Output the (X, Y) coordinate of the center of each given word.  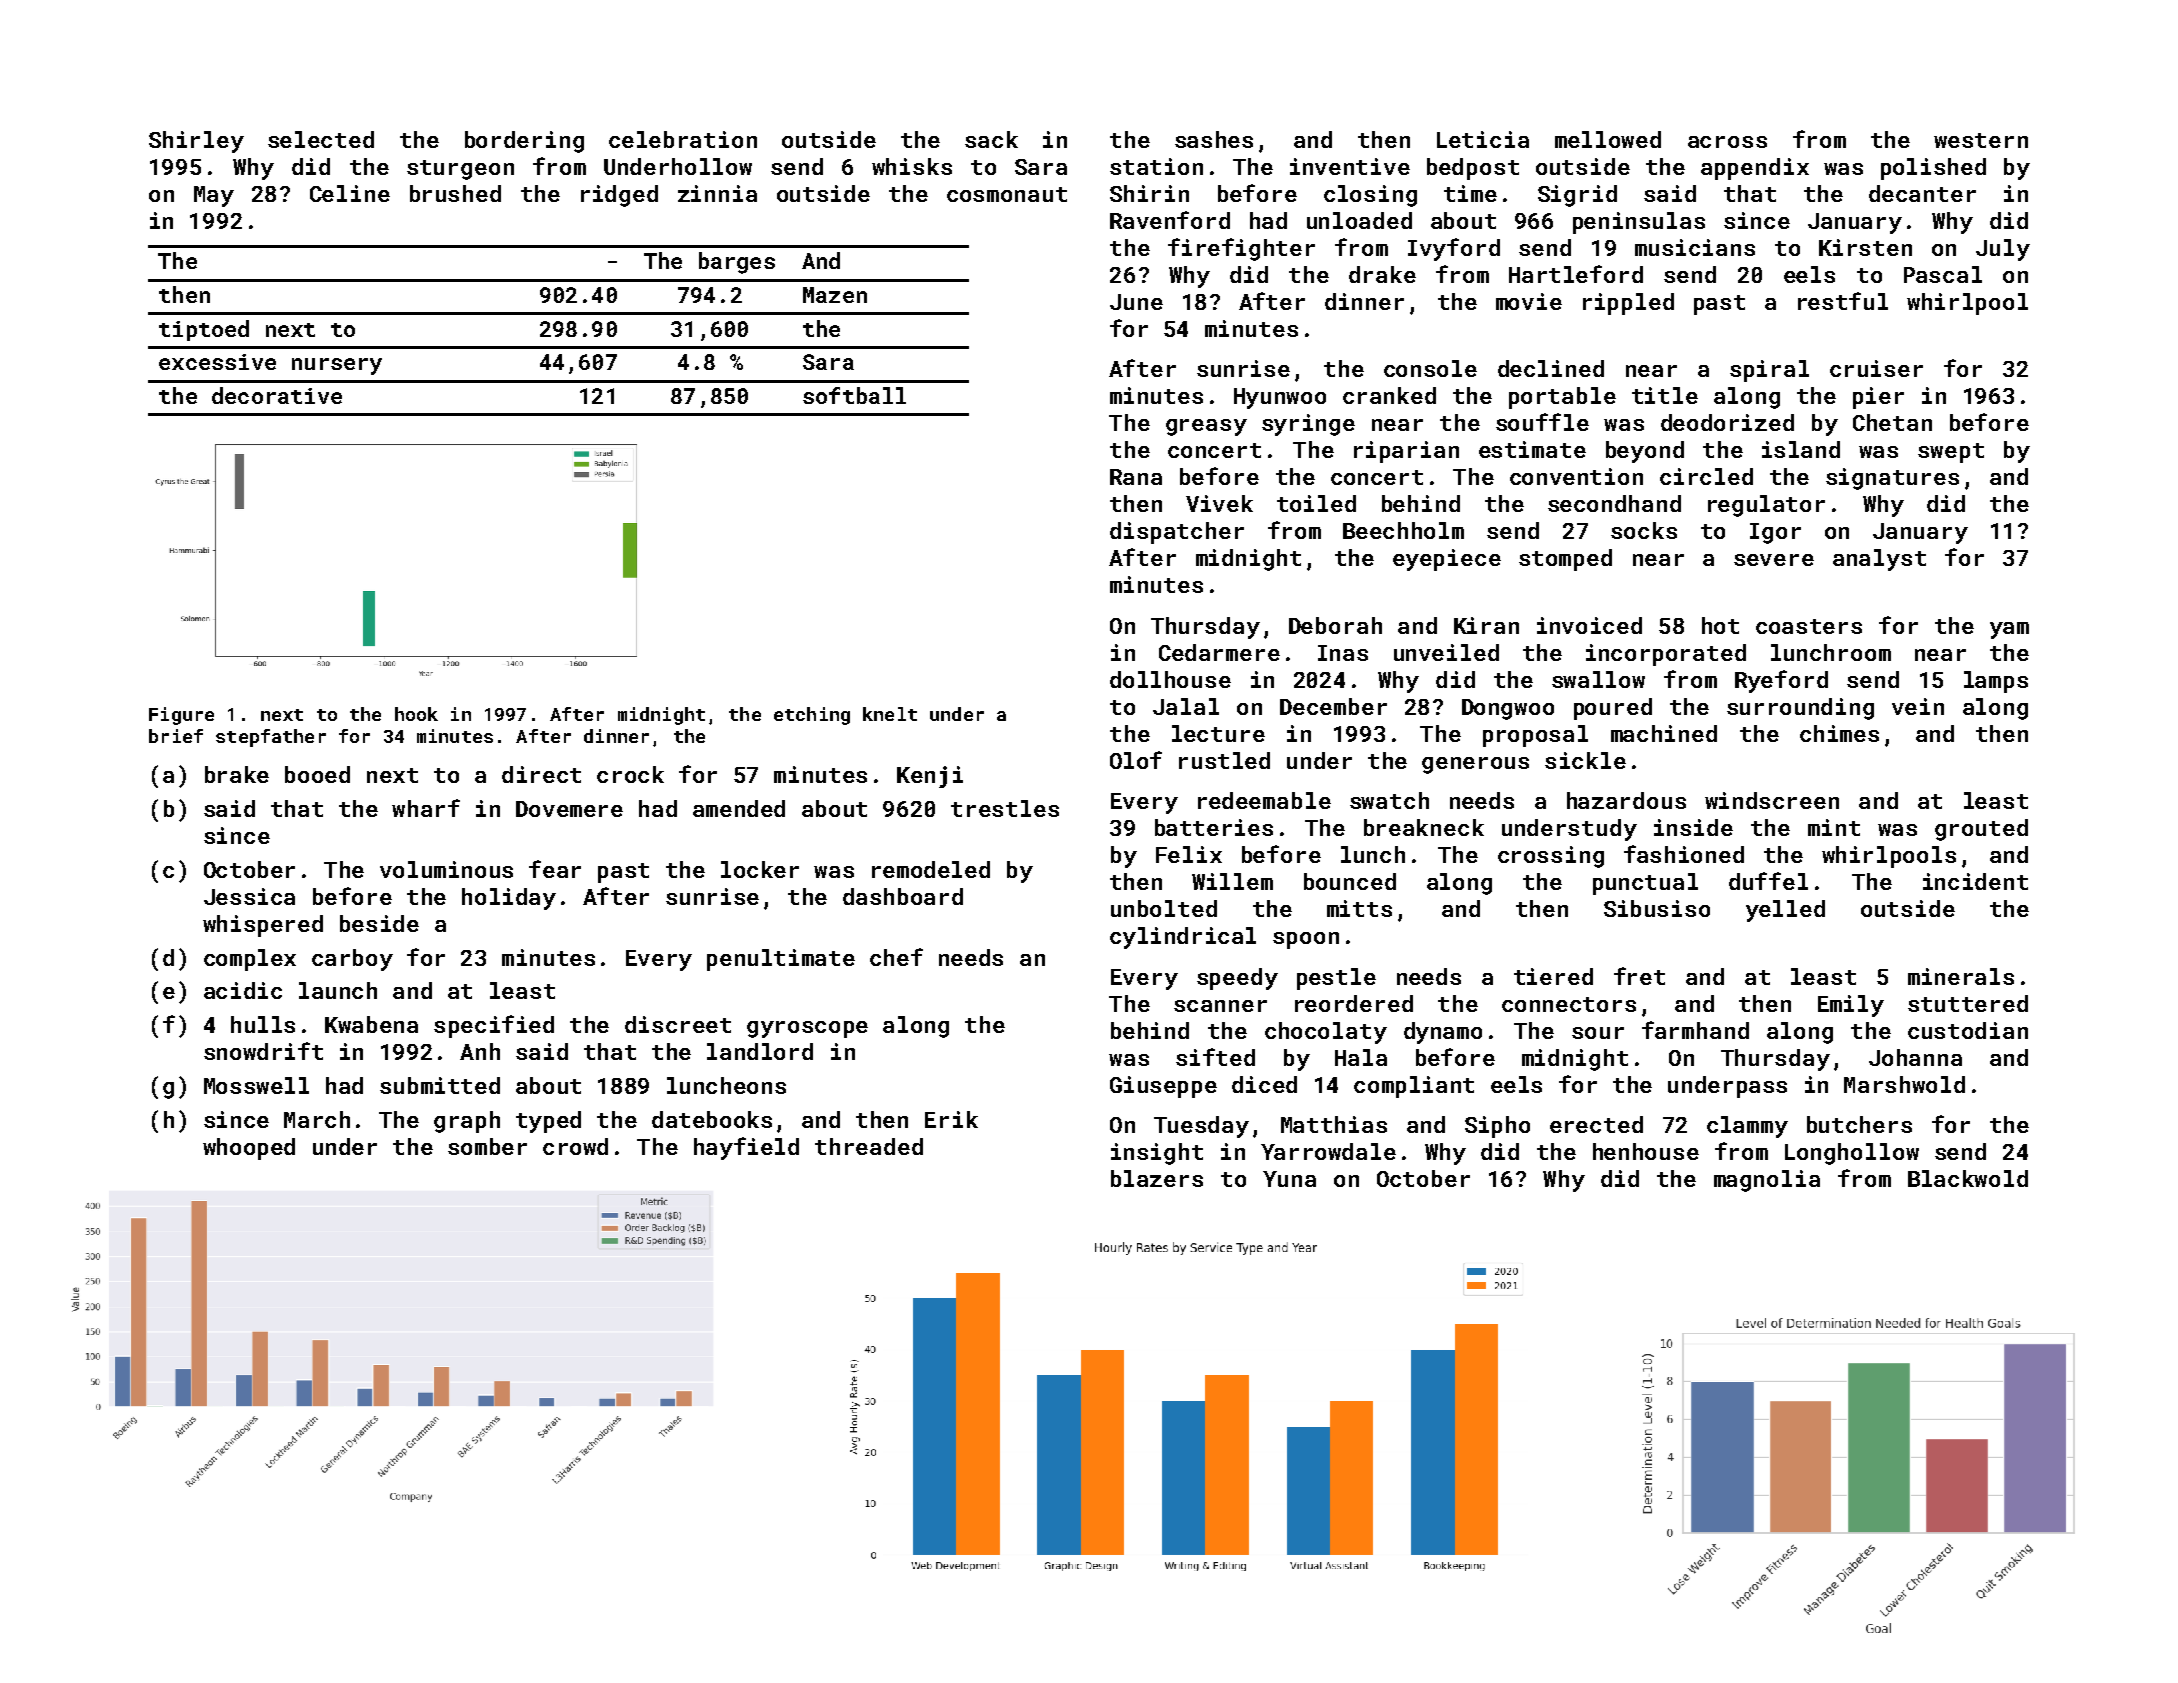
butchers (1859, 1124)
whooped (249, 1149)
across (1727, 142)
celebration (683, 139)
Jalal (1186, 706)
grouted (1981, 830)
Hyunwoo (1280, 398)
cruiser (1876, 368)
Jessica (249, 896)
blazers (1157, 1178)
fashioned (1684, 854)
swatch (1389, 800)
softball (854, 395)
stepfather (271, 738)
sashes (1214, 139)
